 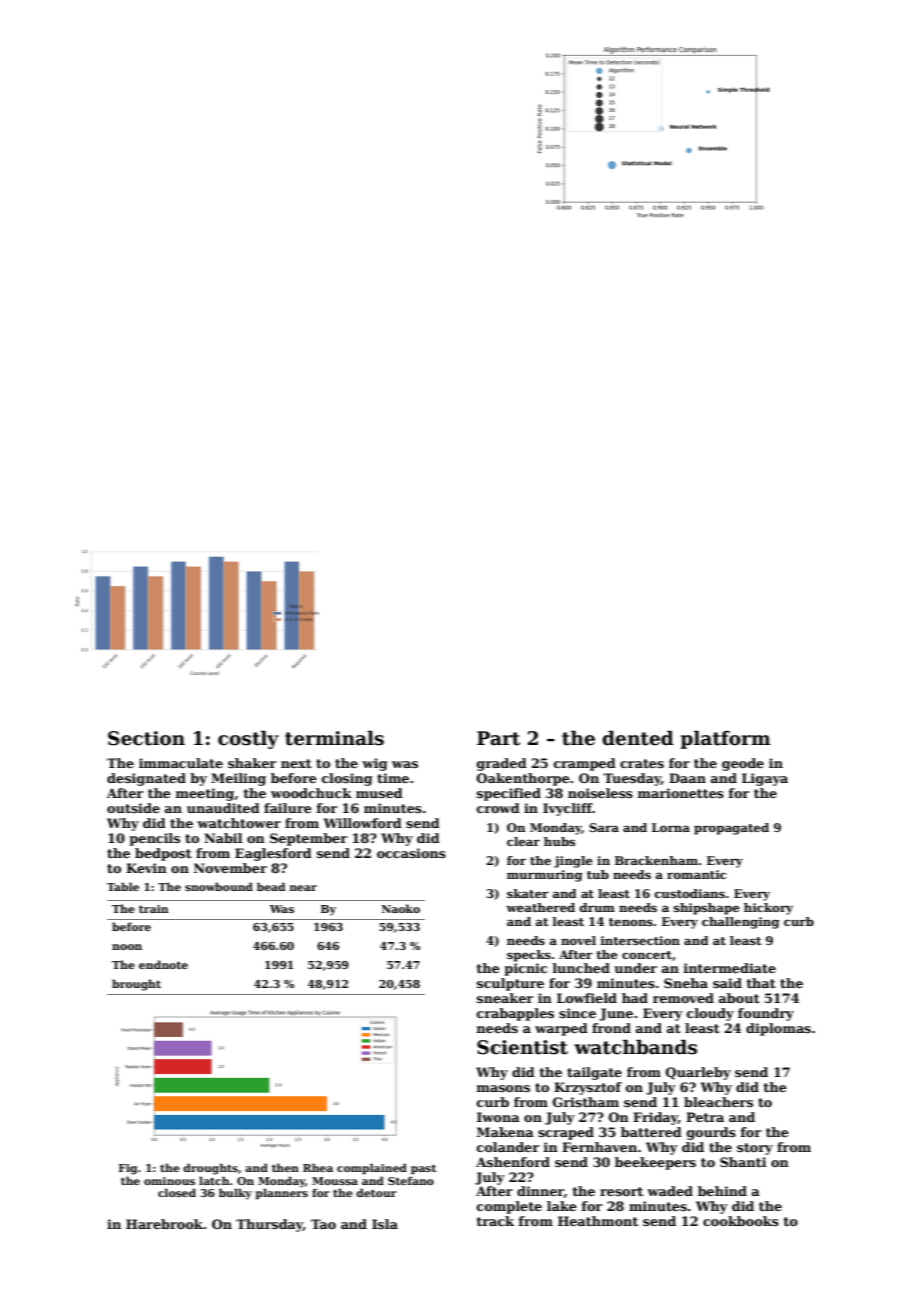 What do you see at coordinates (133, 808) in the screenshot?
I see `outside` at bounding box center [133, 808].
